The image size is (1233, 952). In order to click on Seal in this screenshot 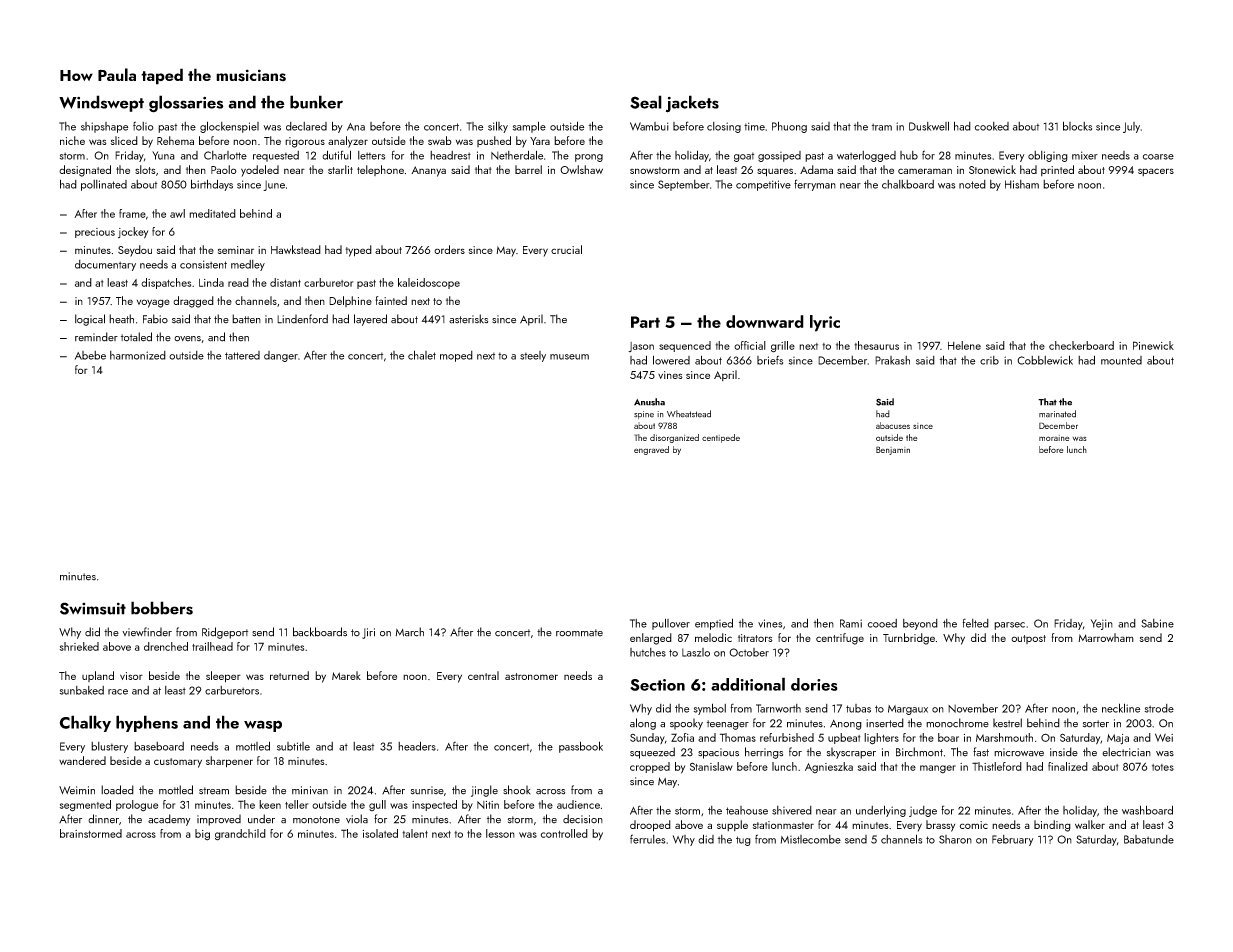, I will do `click(646, 102)`.
